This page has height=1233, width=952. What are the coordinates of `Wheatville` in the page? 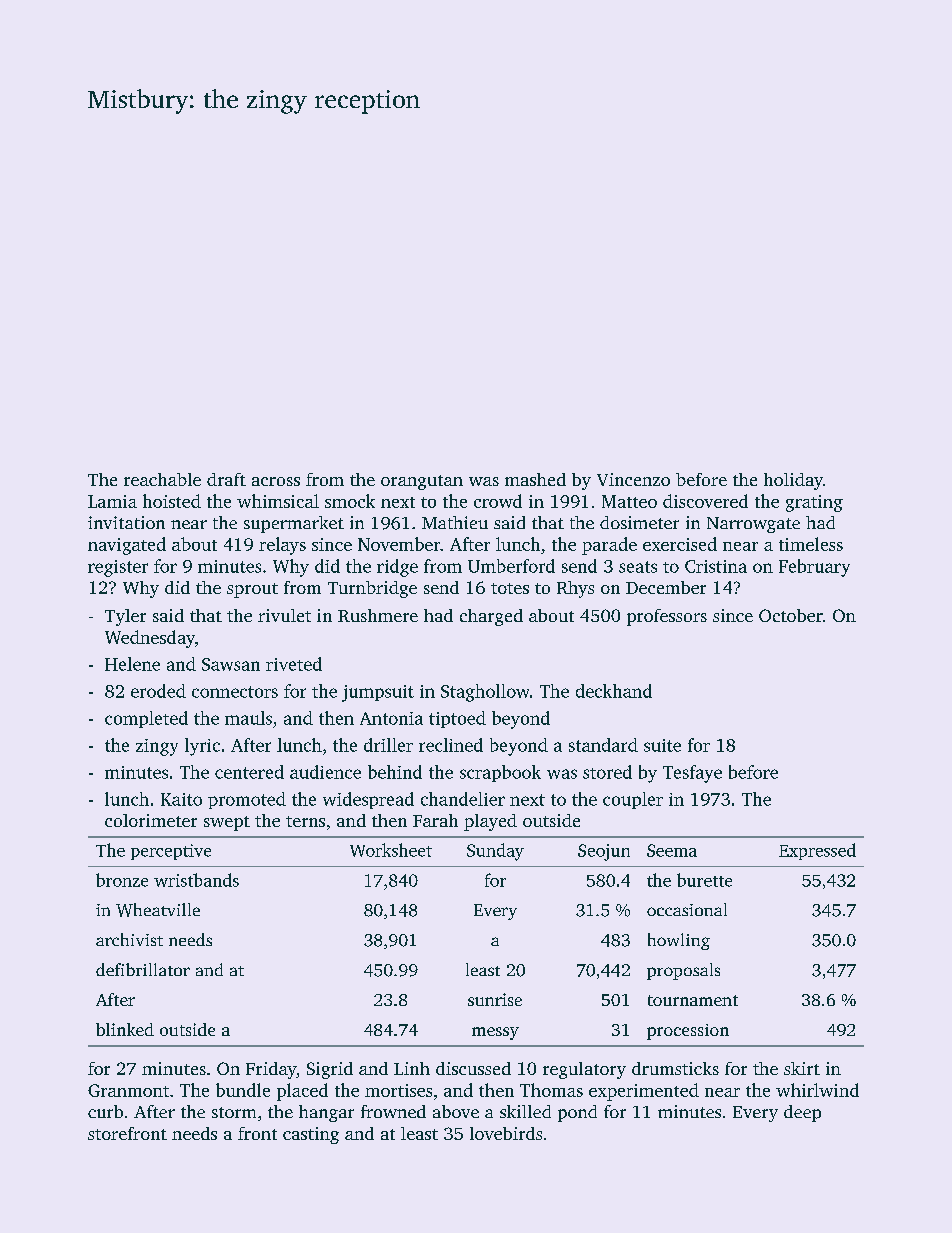 It's located at (158, 910).
